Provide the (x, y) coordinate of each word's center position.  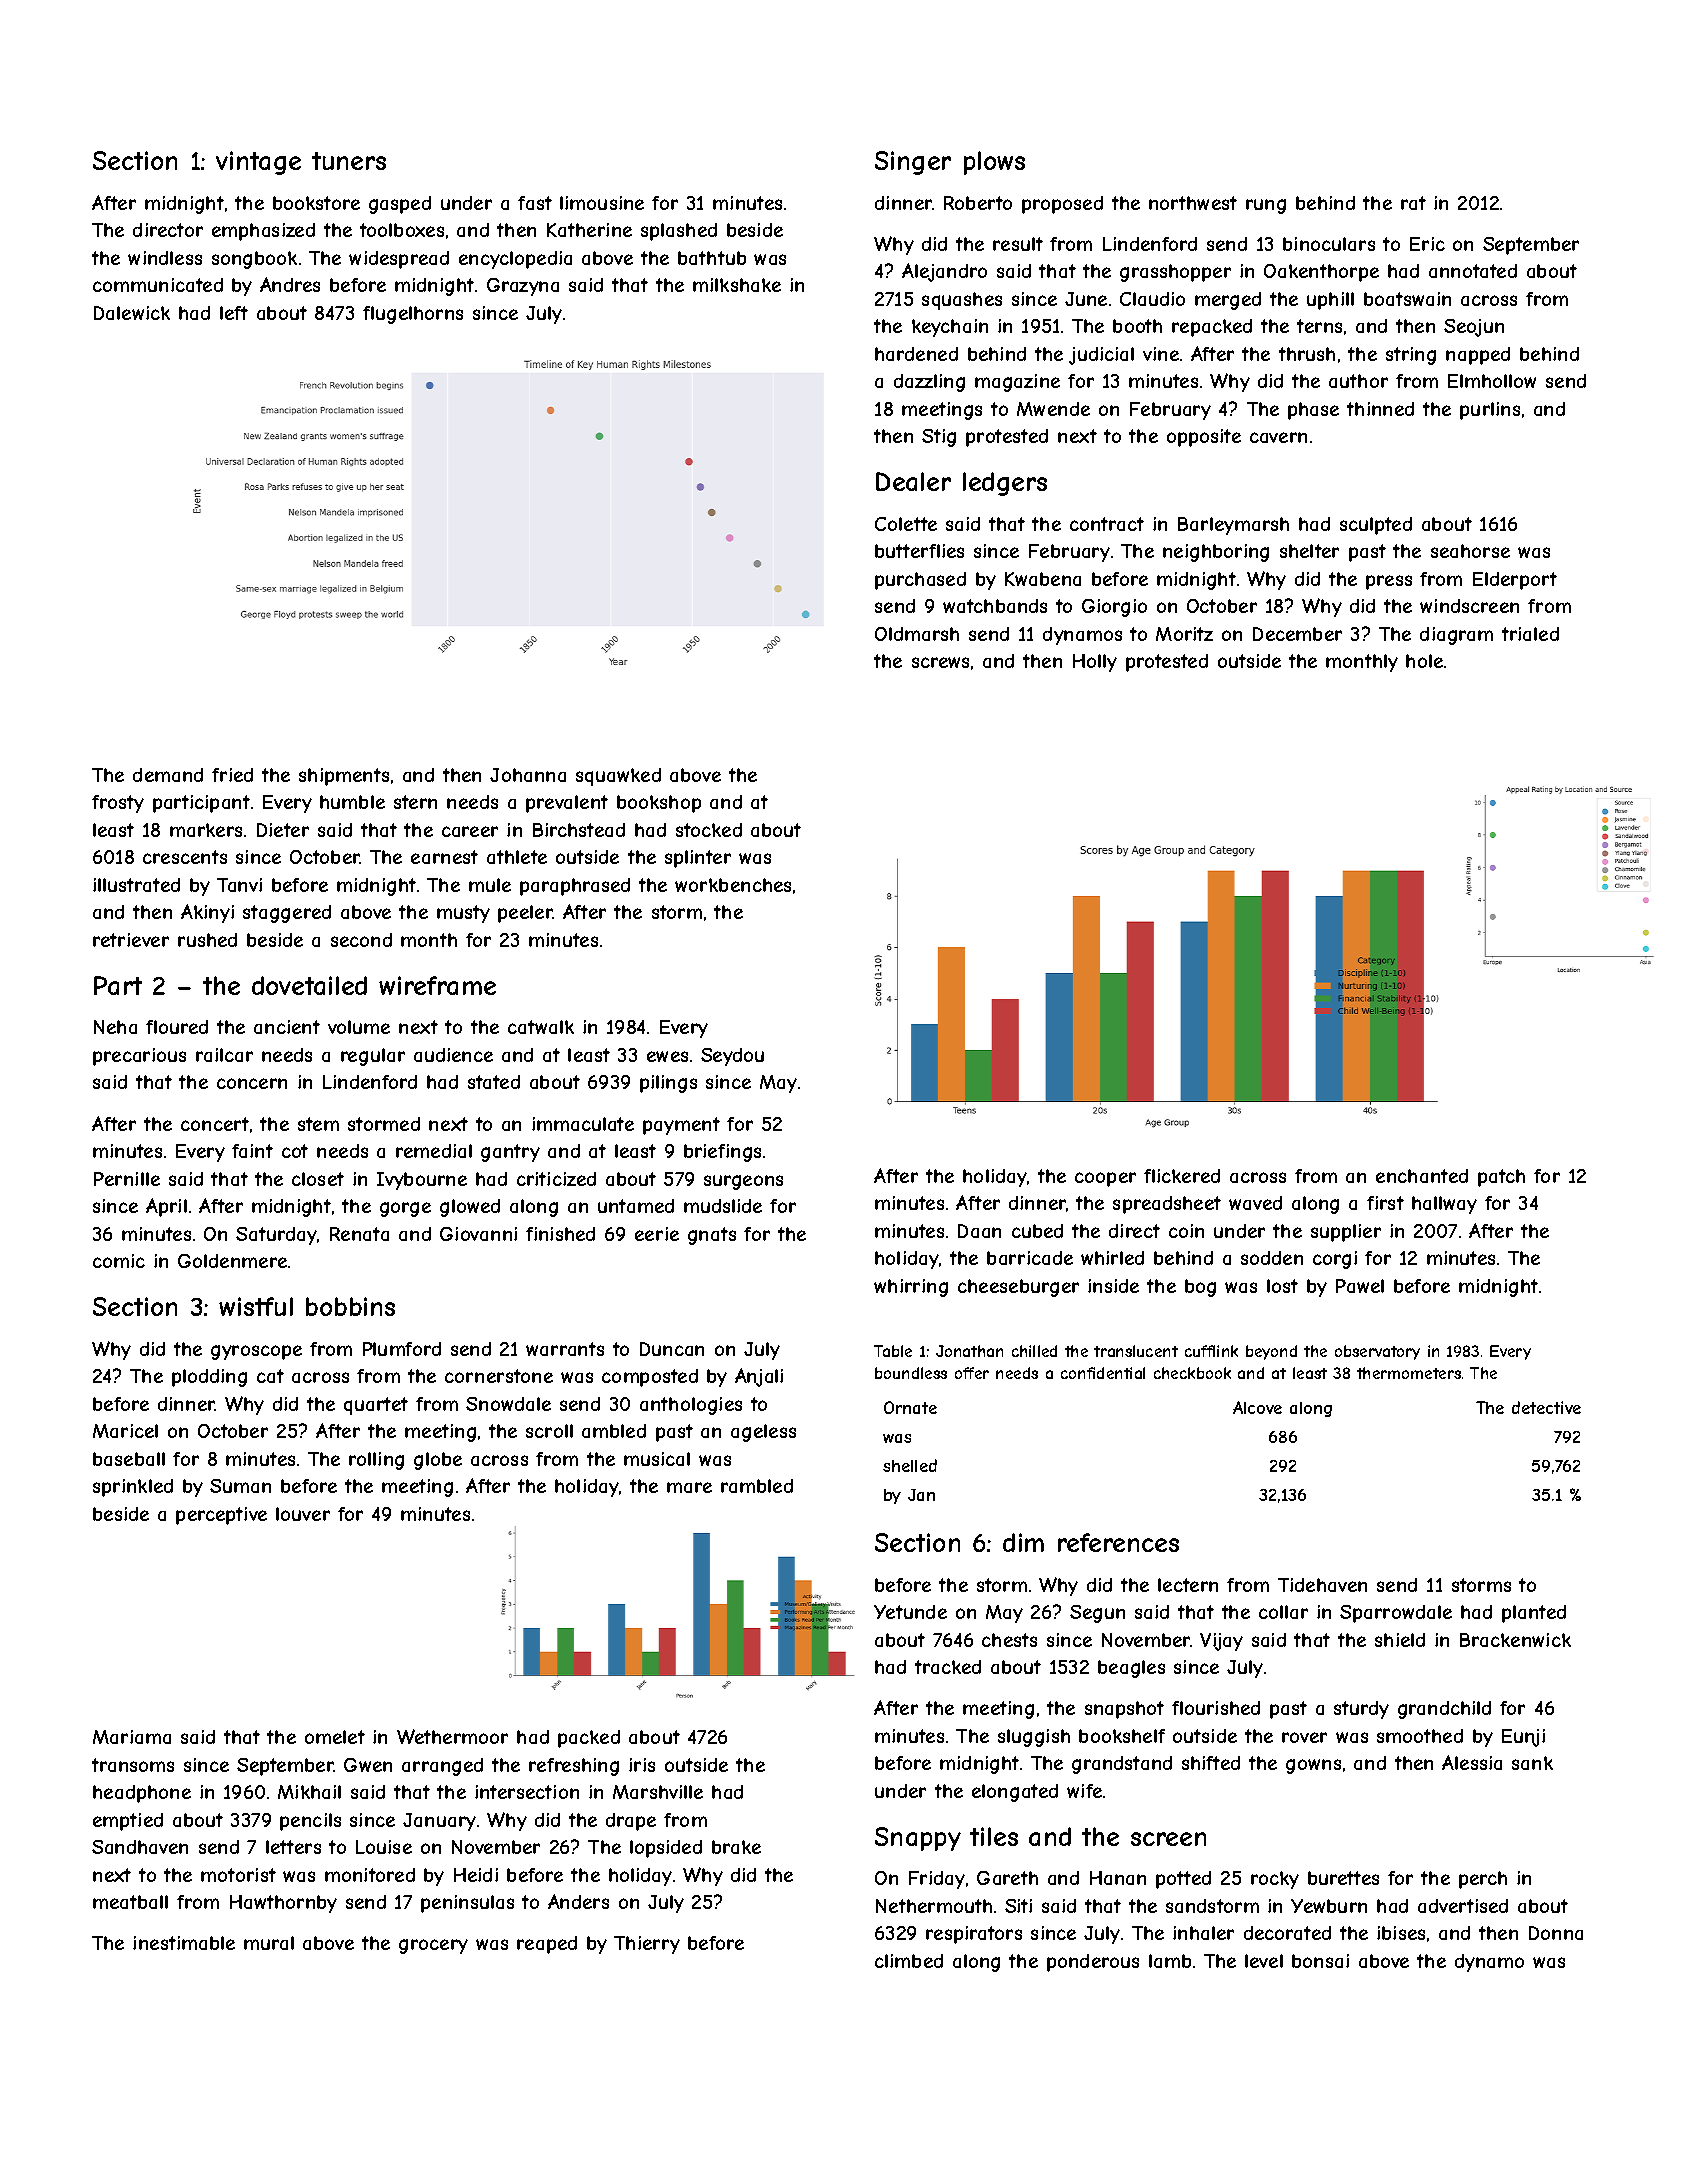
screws (940, 662)
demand (168, 775)
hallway (1444, 1205)
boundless (911, 1373)
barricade (1030, 1258)
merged (1228, 301)
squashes (962, 301)
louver (303, 1514)
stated (494, 1082)
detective (1546, 1407)
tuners (349, 161)
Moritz (1184, 634)
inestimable (184, 1943)
